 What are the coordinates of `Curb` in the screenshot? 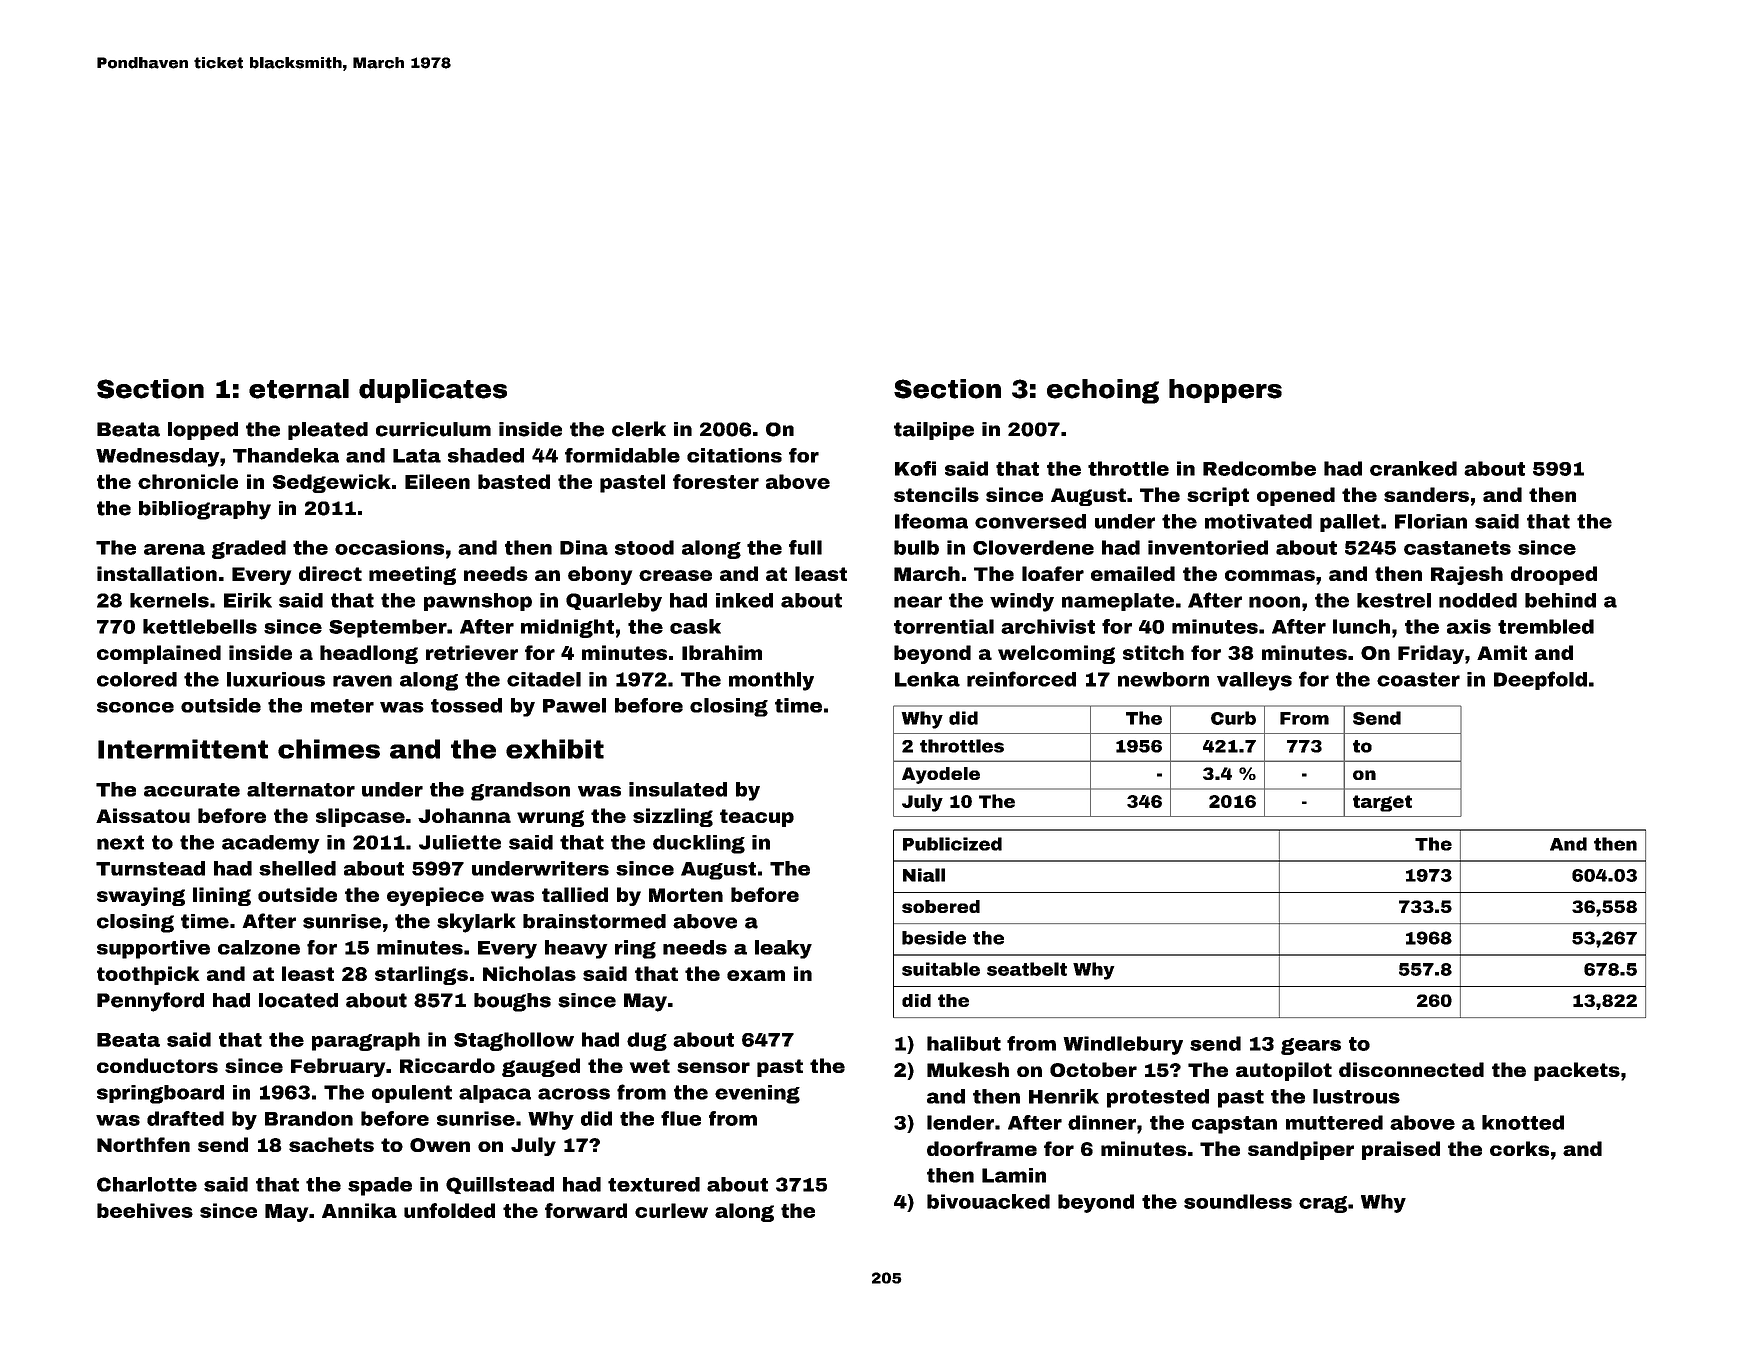 It's located at (1233, 718).
